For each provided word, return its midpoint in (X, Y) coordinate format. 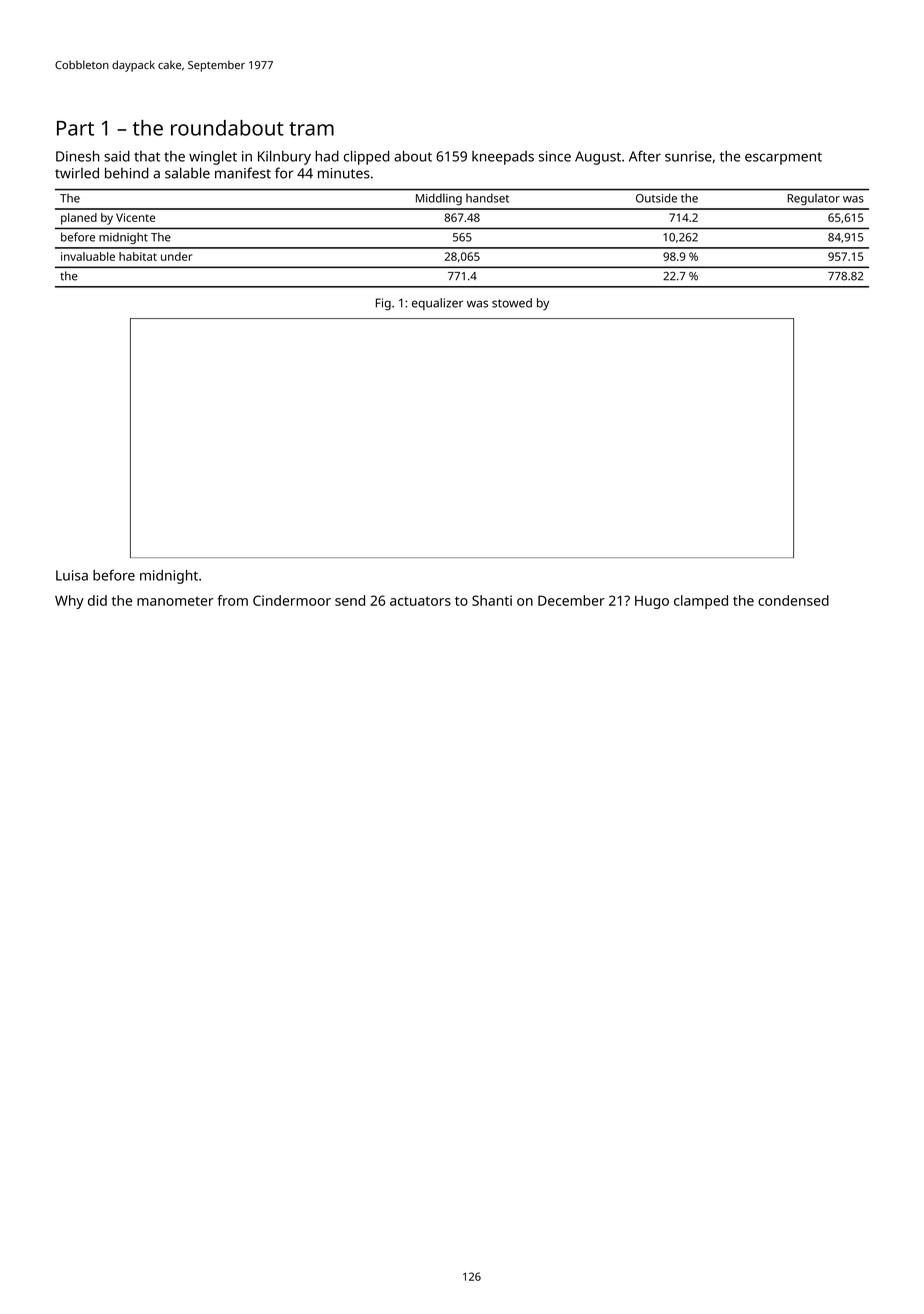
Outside (656, 198)
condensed (793, 600)
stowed (512, 303)
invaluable (88, 256)
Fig (383, 304)
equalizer (437, 304)
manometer (175, 601)
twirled (77, 173)
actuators (420, 601)
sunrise (688, 156)
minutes (344, 173)
